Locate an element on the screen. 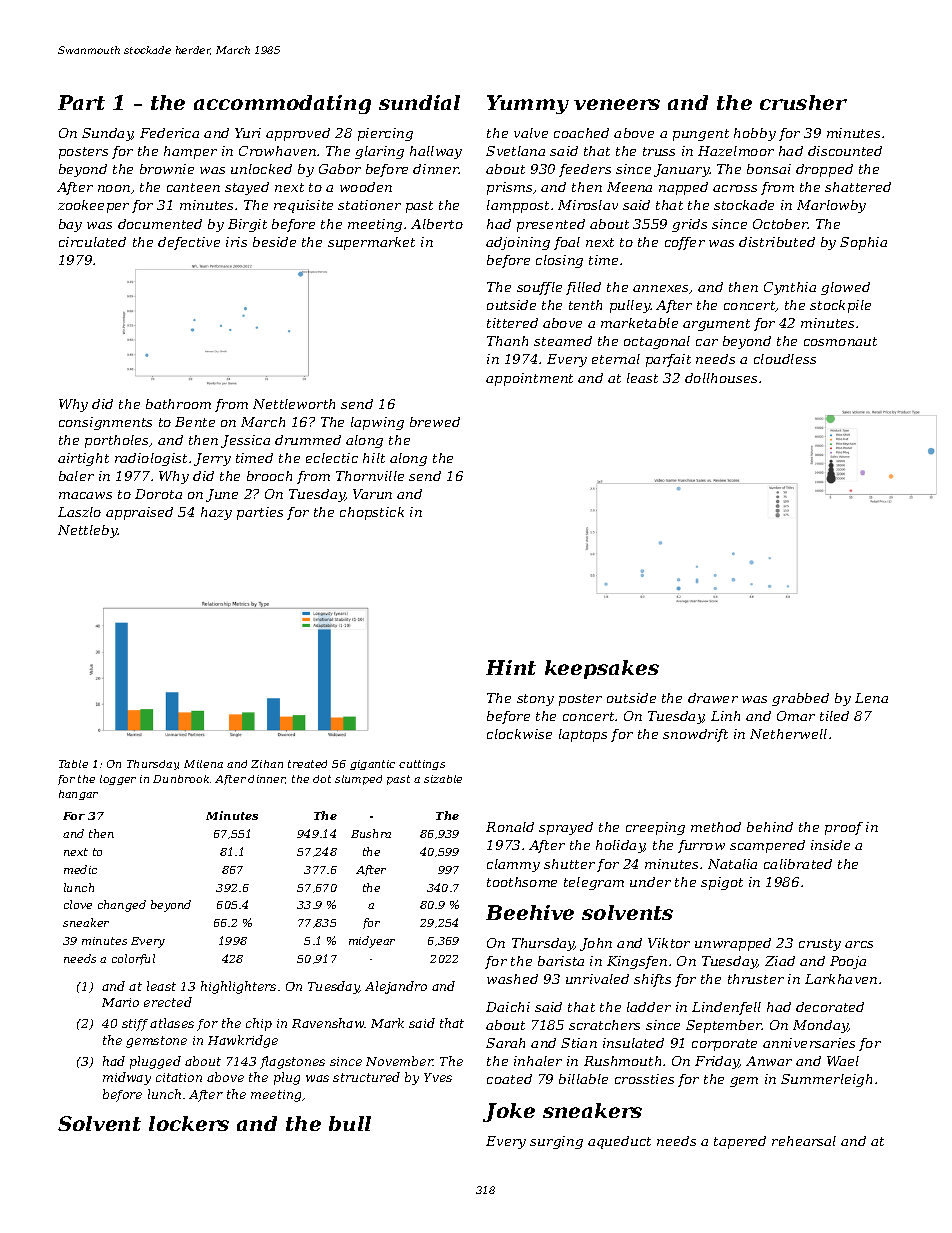 This screenshot has height=1233, width=952. crusher is located at coordinates (803, 102).
